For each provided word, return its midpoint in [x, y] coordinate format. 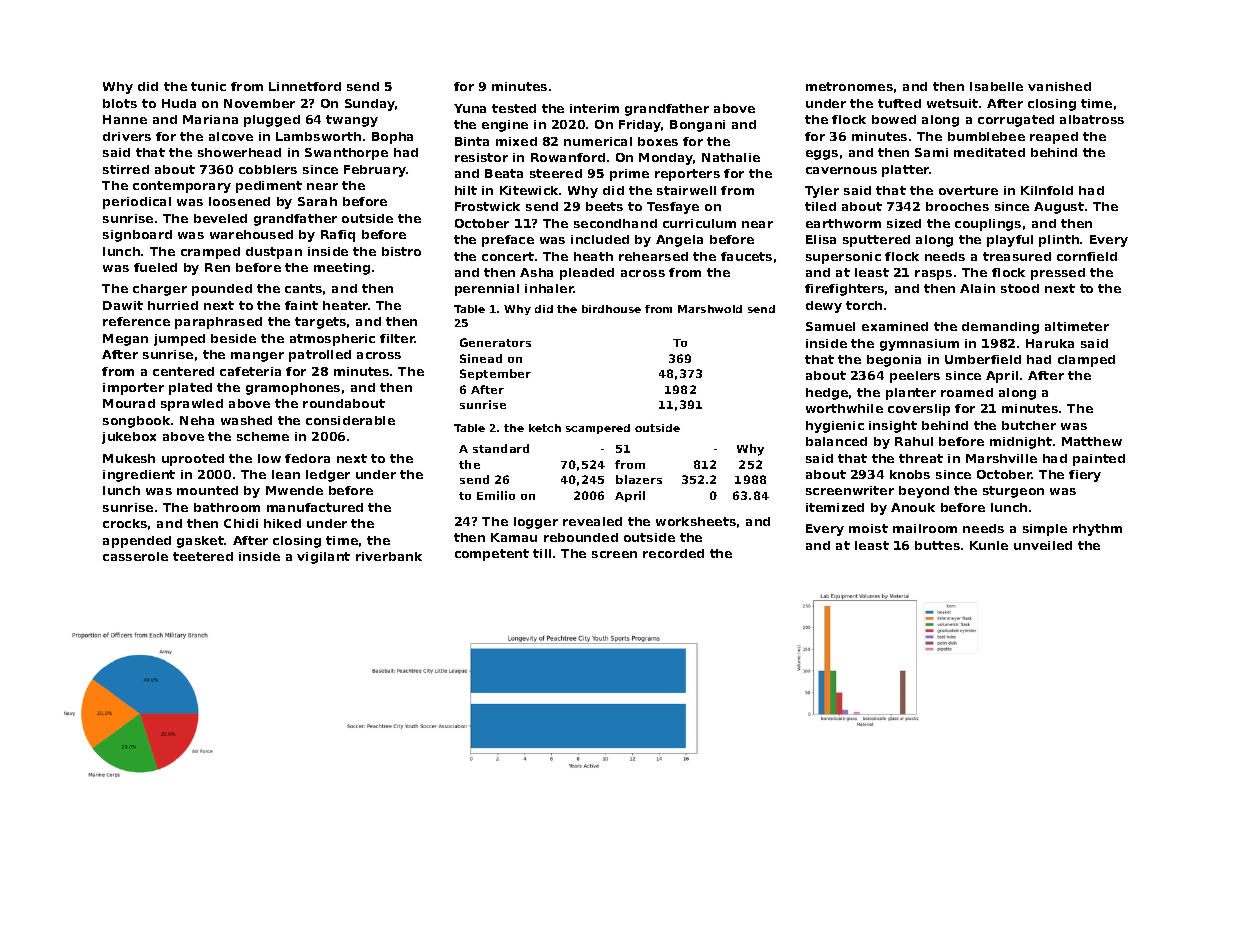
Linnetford [305, 86]
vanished [1059, 86]
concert [508, 256]
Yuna [470, 108]
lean [286, 474]
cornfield [1087, 256]
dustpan [274, 253]
